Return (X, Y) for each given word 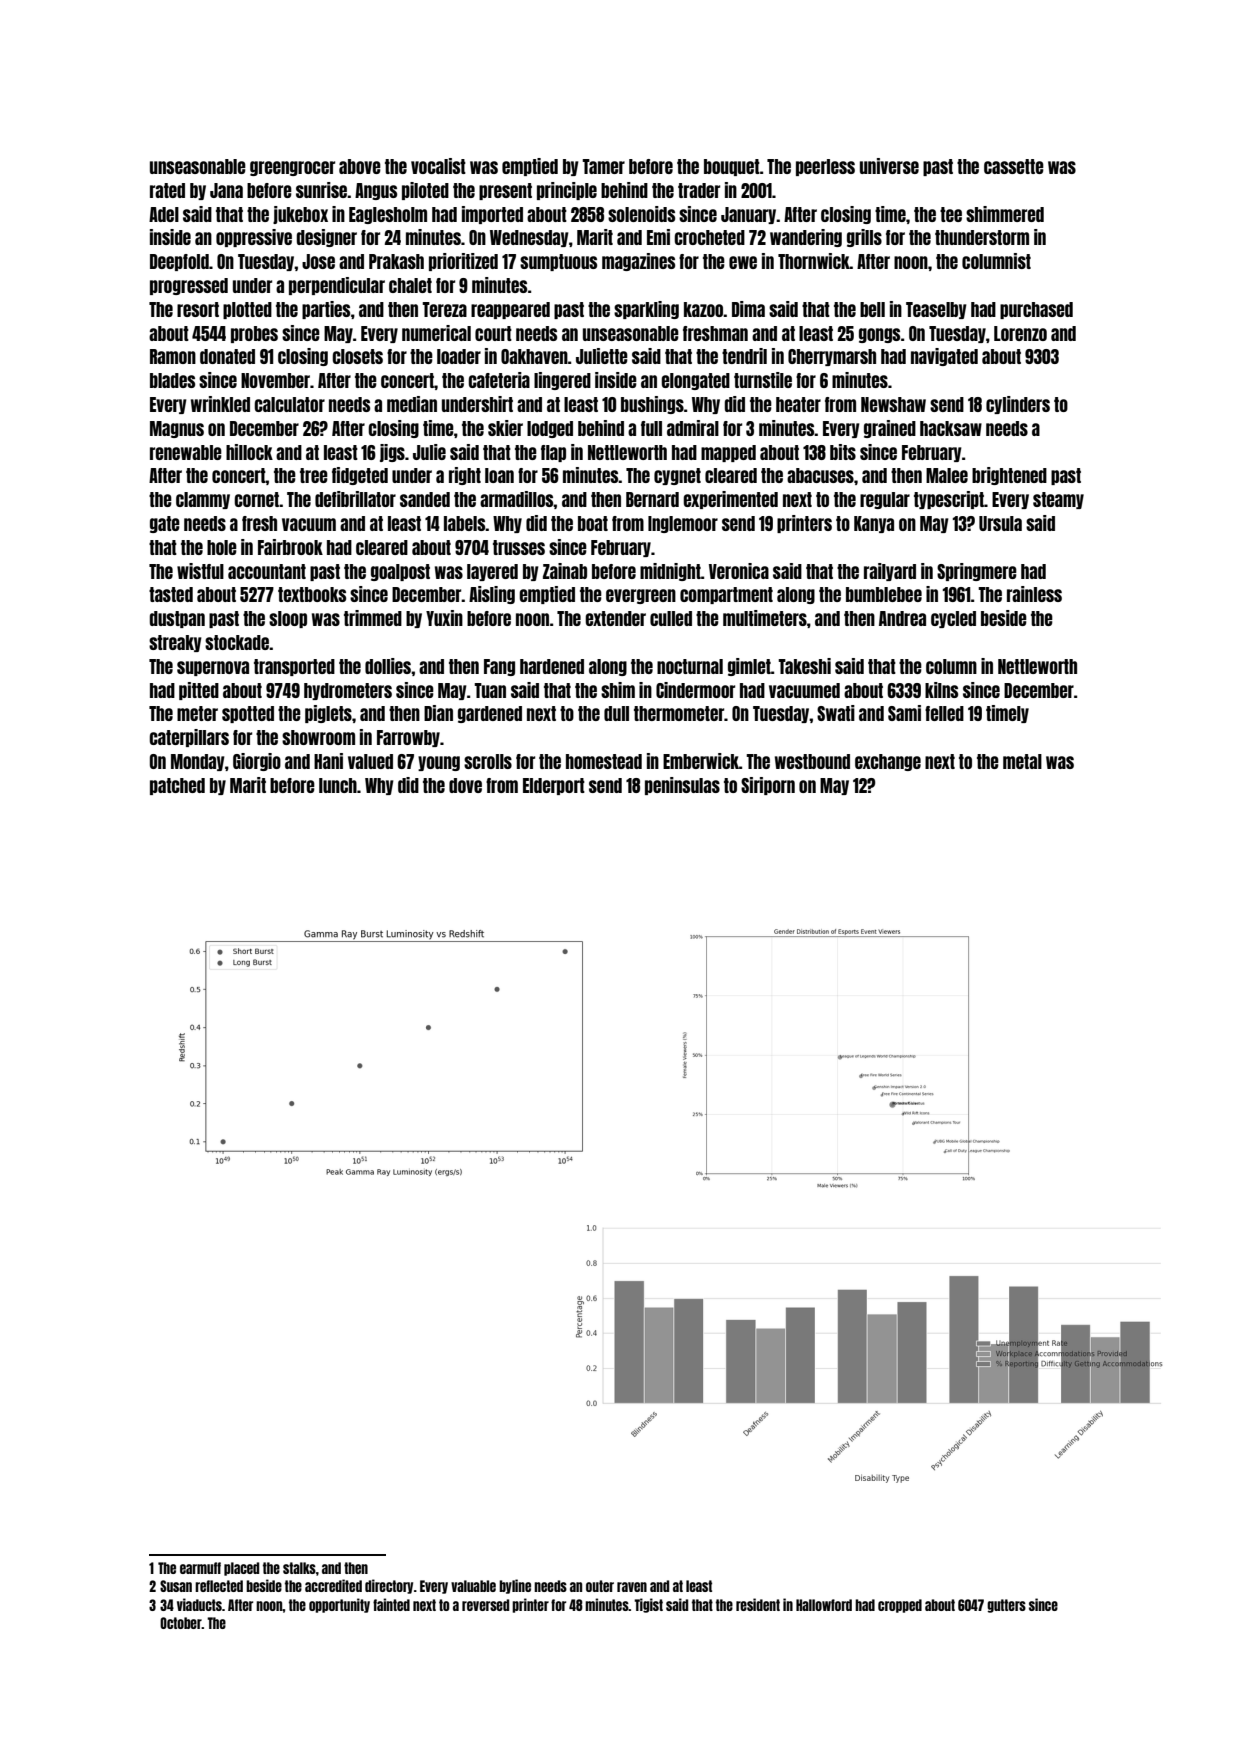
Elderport (554, 786)
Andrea (902, 618)
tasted (171, 594)
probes (254, 334)
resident (758, 1604)
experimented (730, 500)
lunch (338, 785)
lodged (550, 429)
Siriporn (768, 786)
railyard (890, 572)
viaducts (199, 1604)
